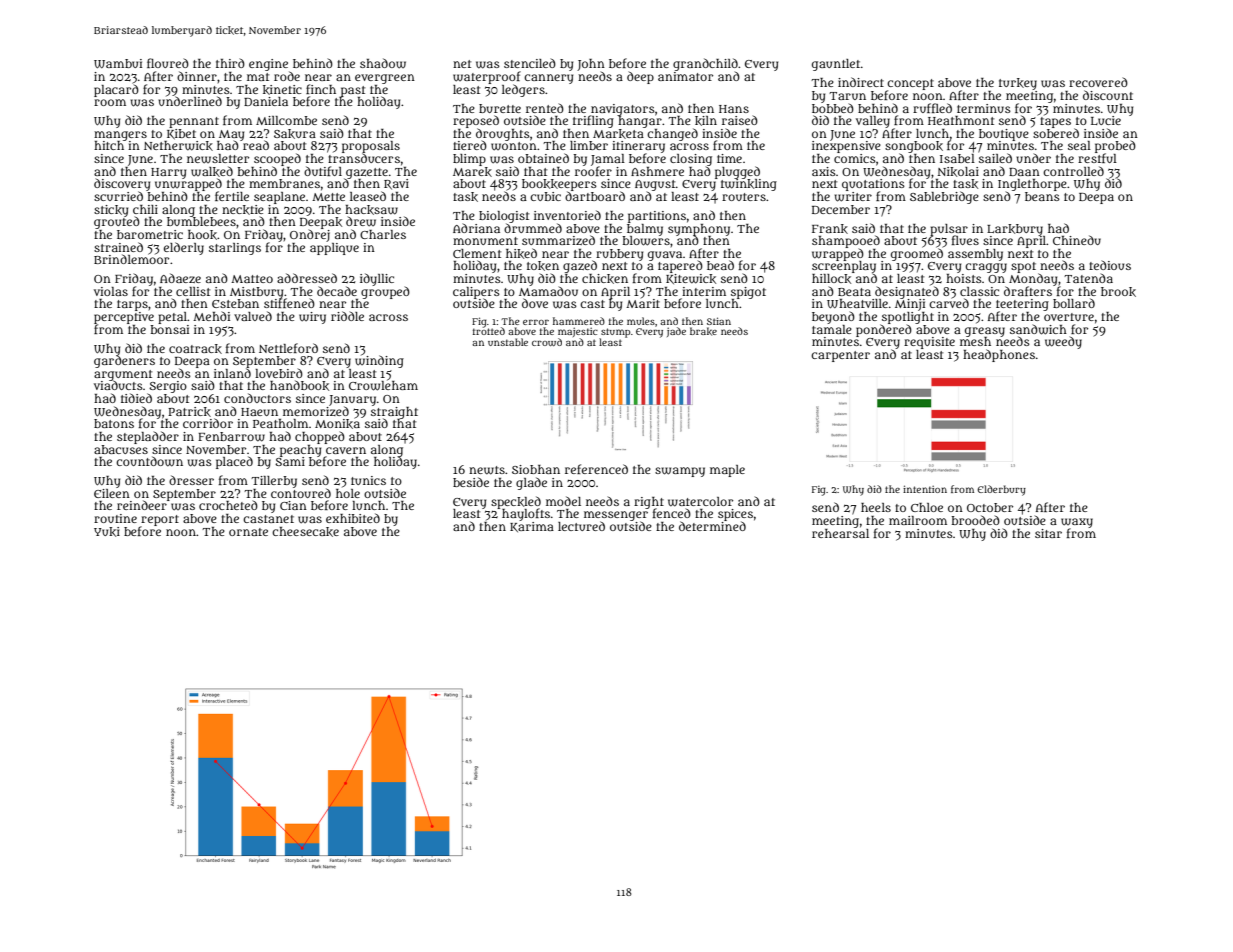 The width and height of the document is (1233, 952). Describe the element at coordinates (131, 259) in the document. I see `Brindlemoor` at that location.
